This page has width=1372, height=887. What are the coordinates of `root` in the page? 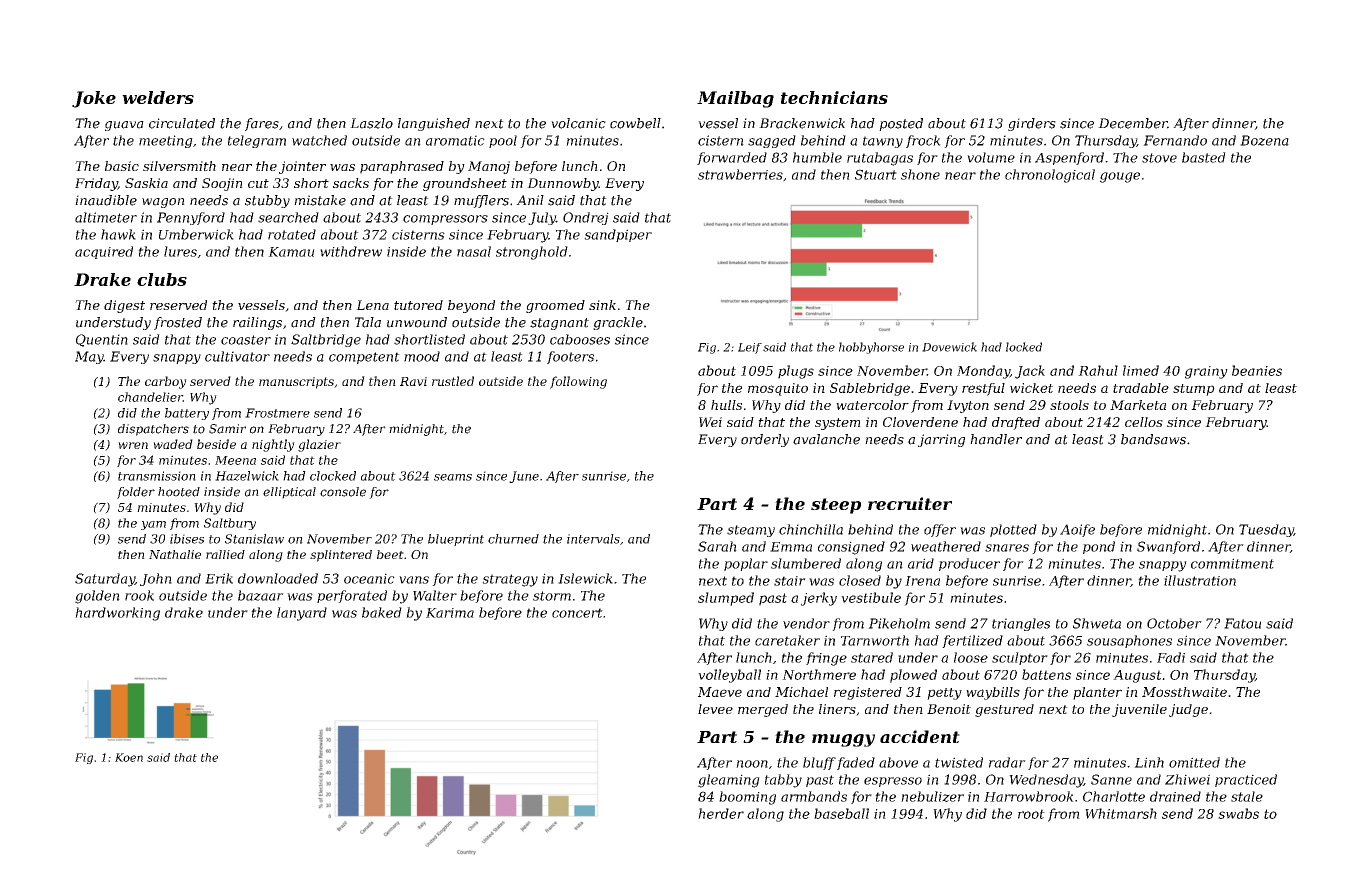 It's located at (1031, 814).
